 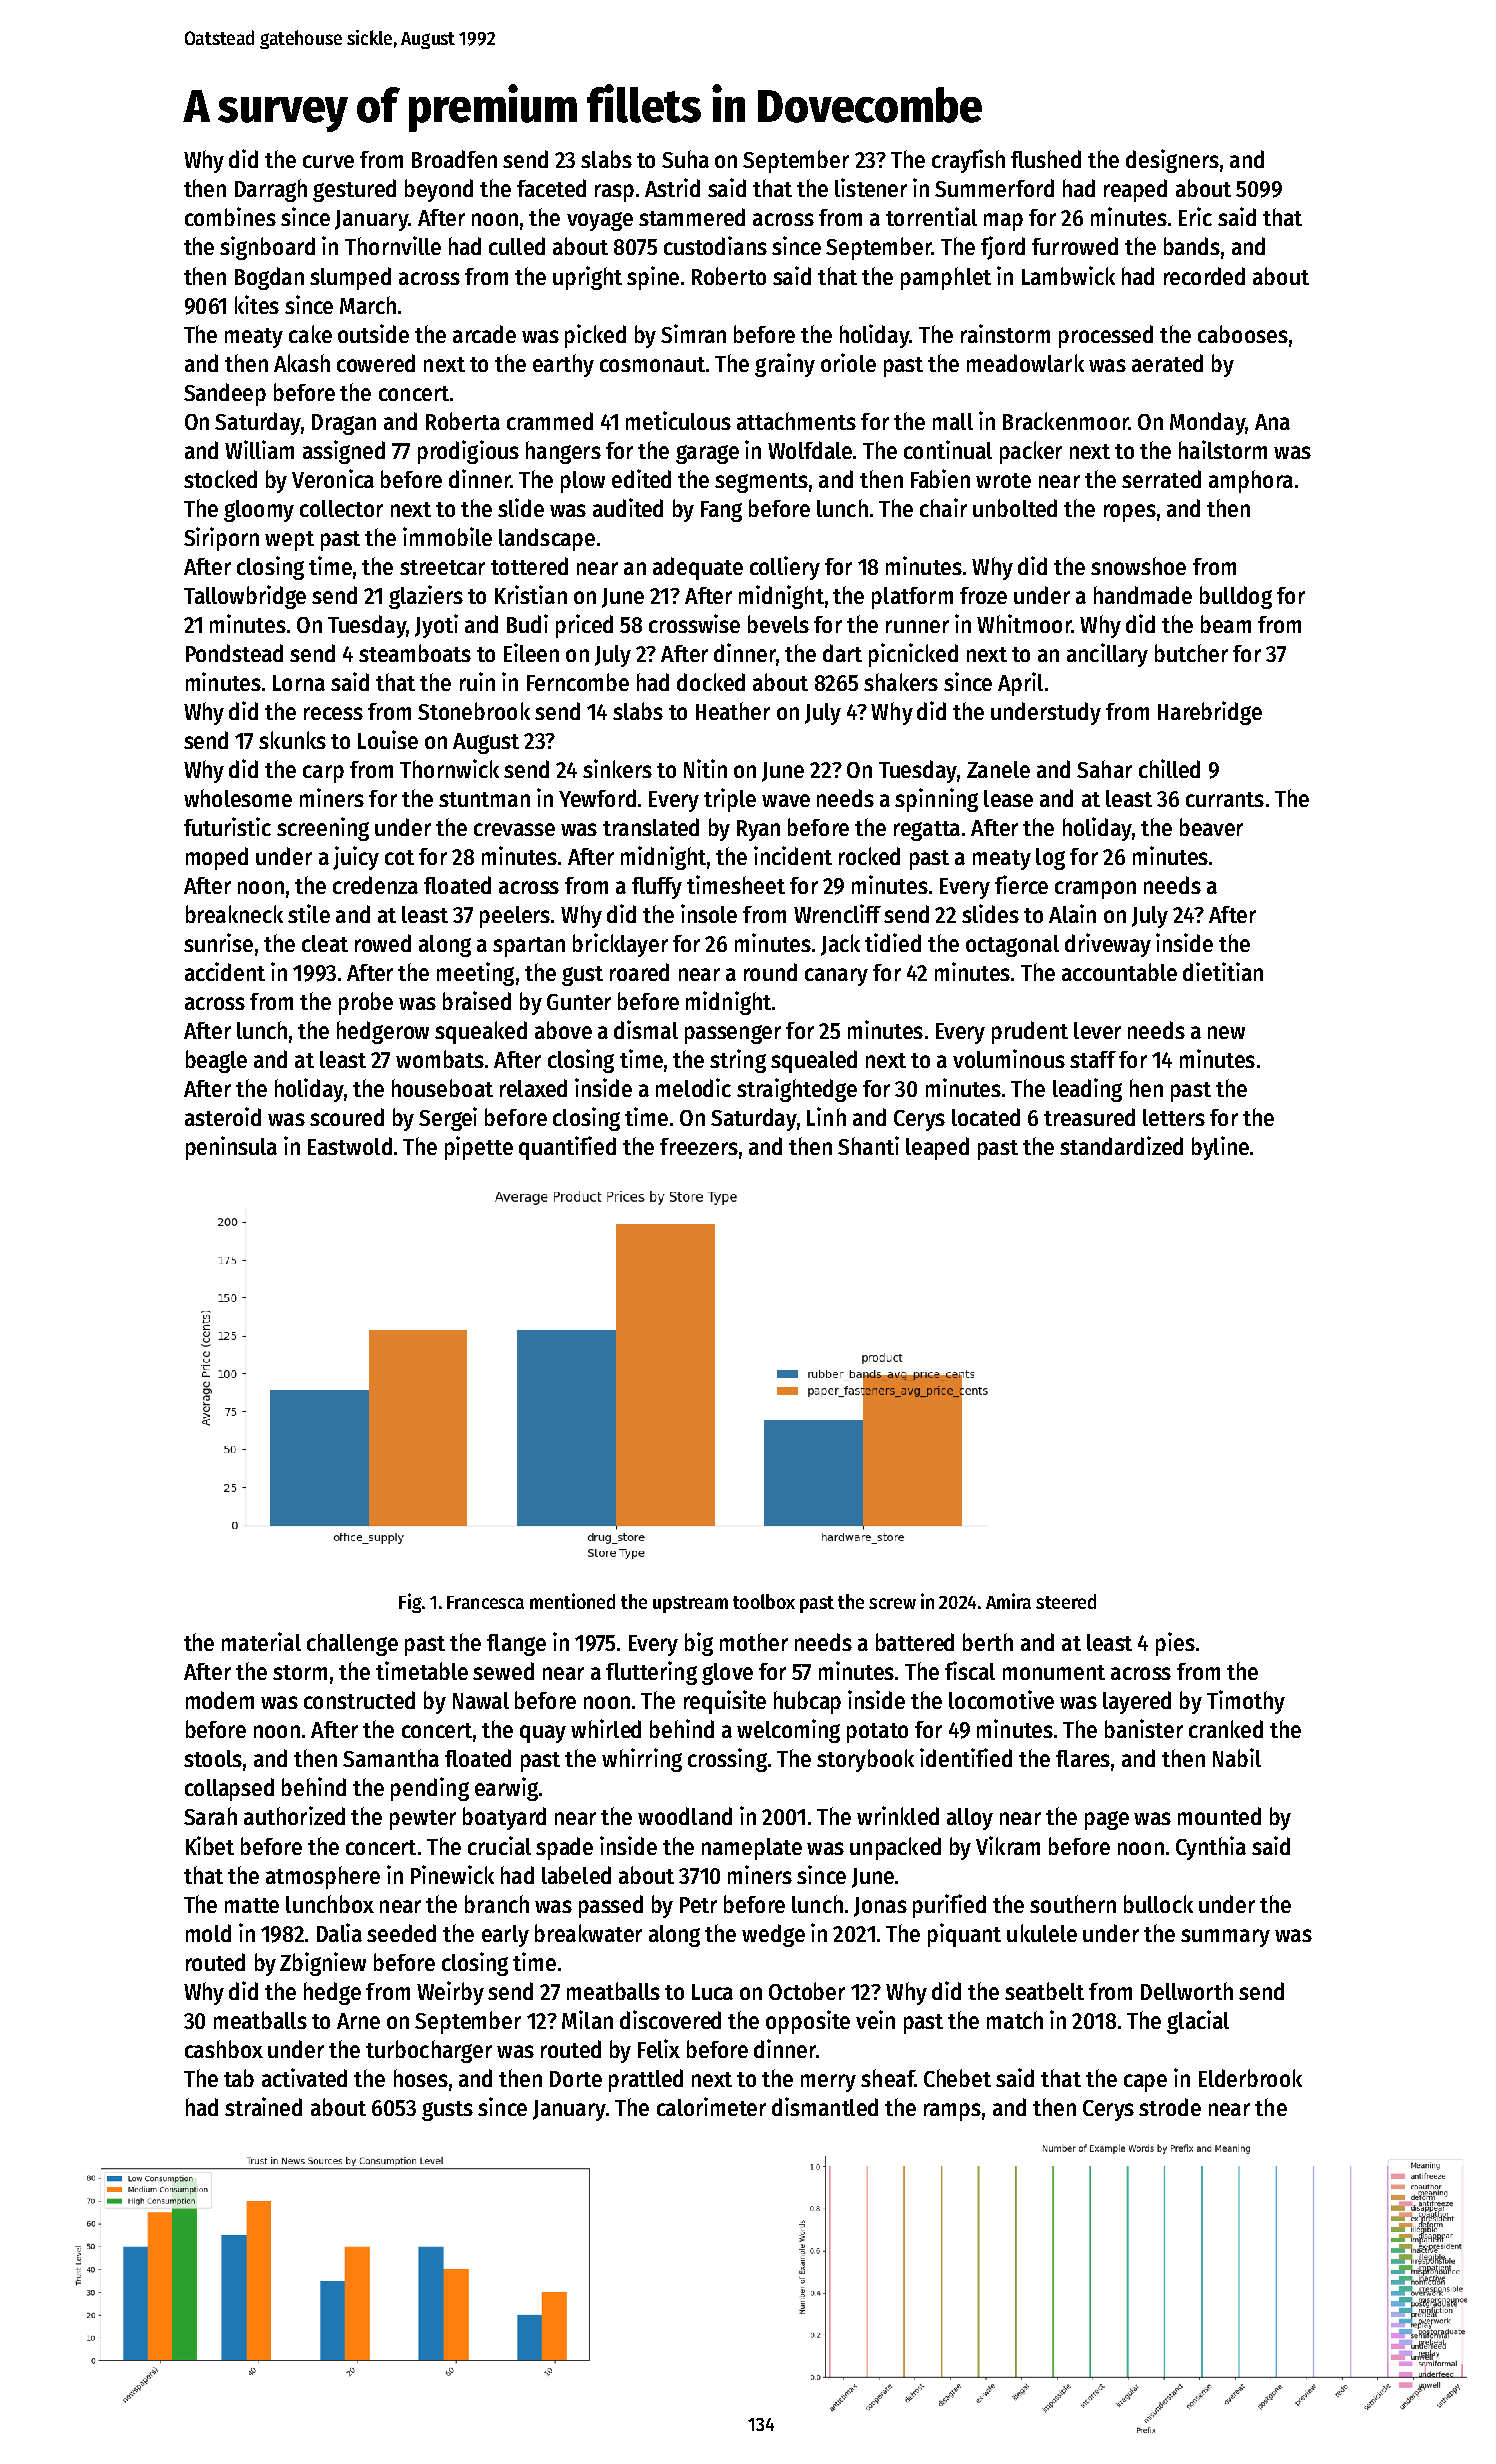 What do you see at coordinates (350, 1146) in the screenshot?
I see `Eastwold` at bounding box center [350, 1146].
